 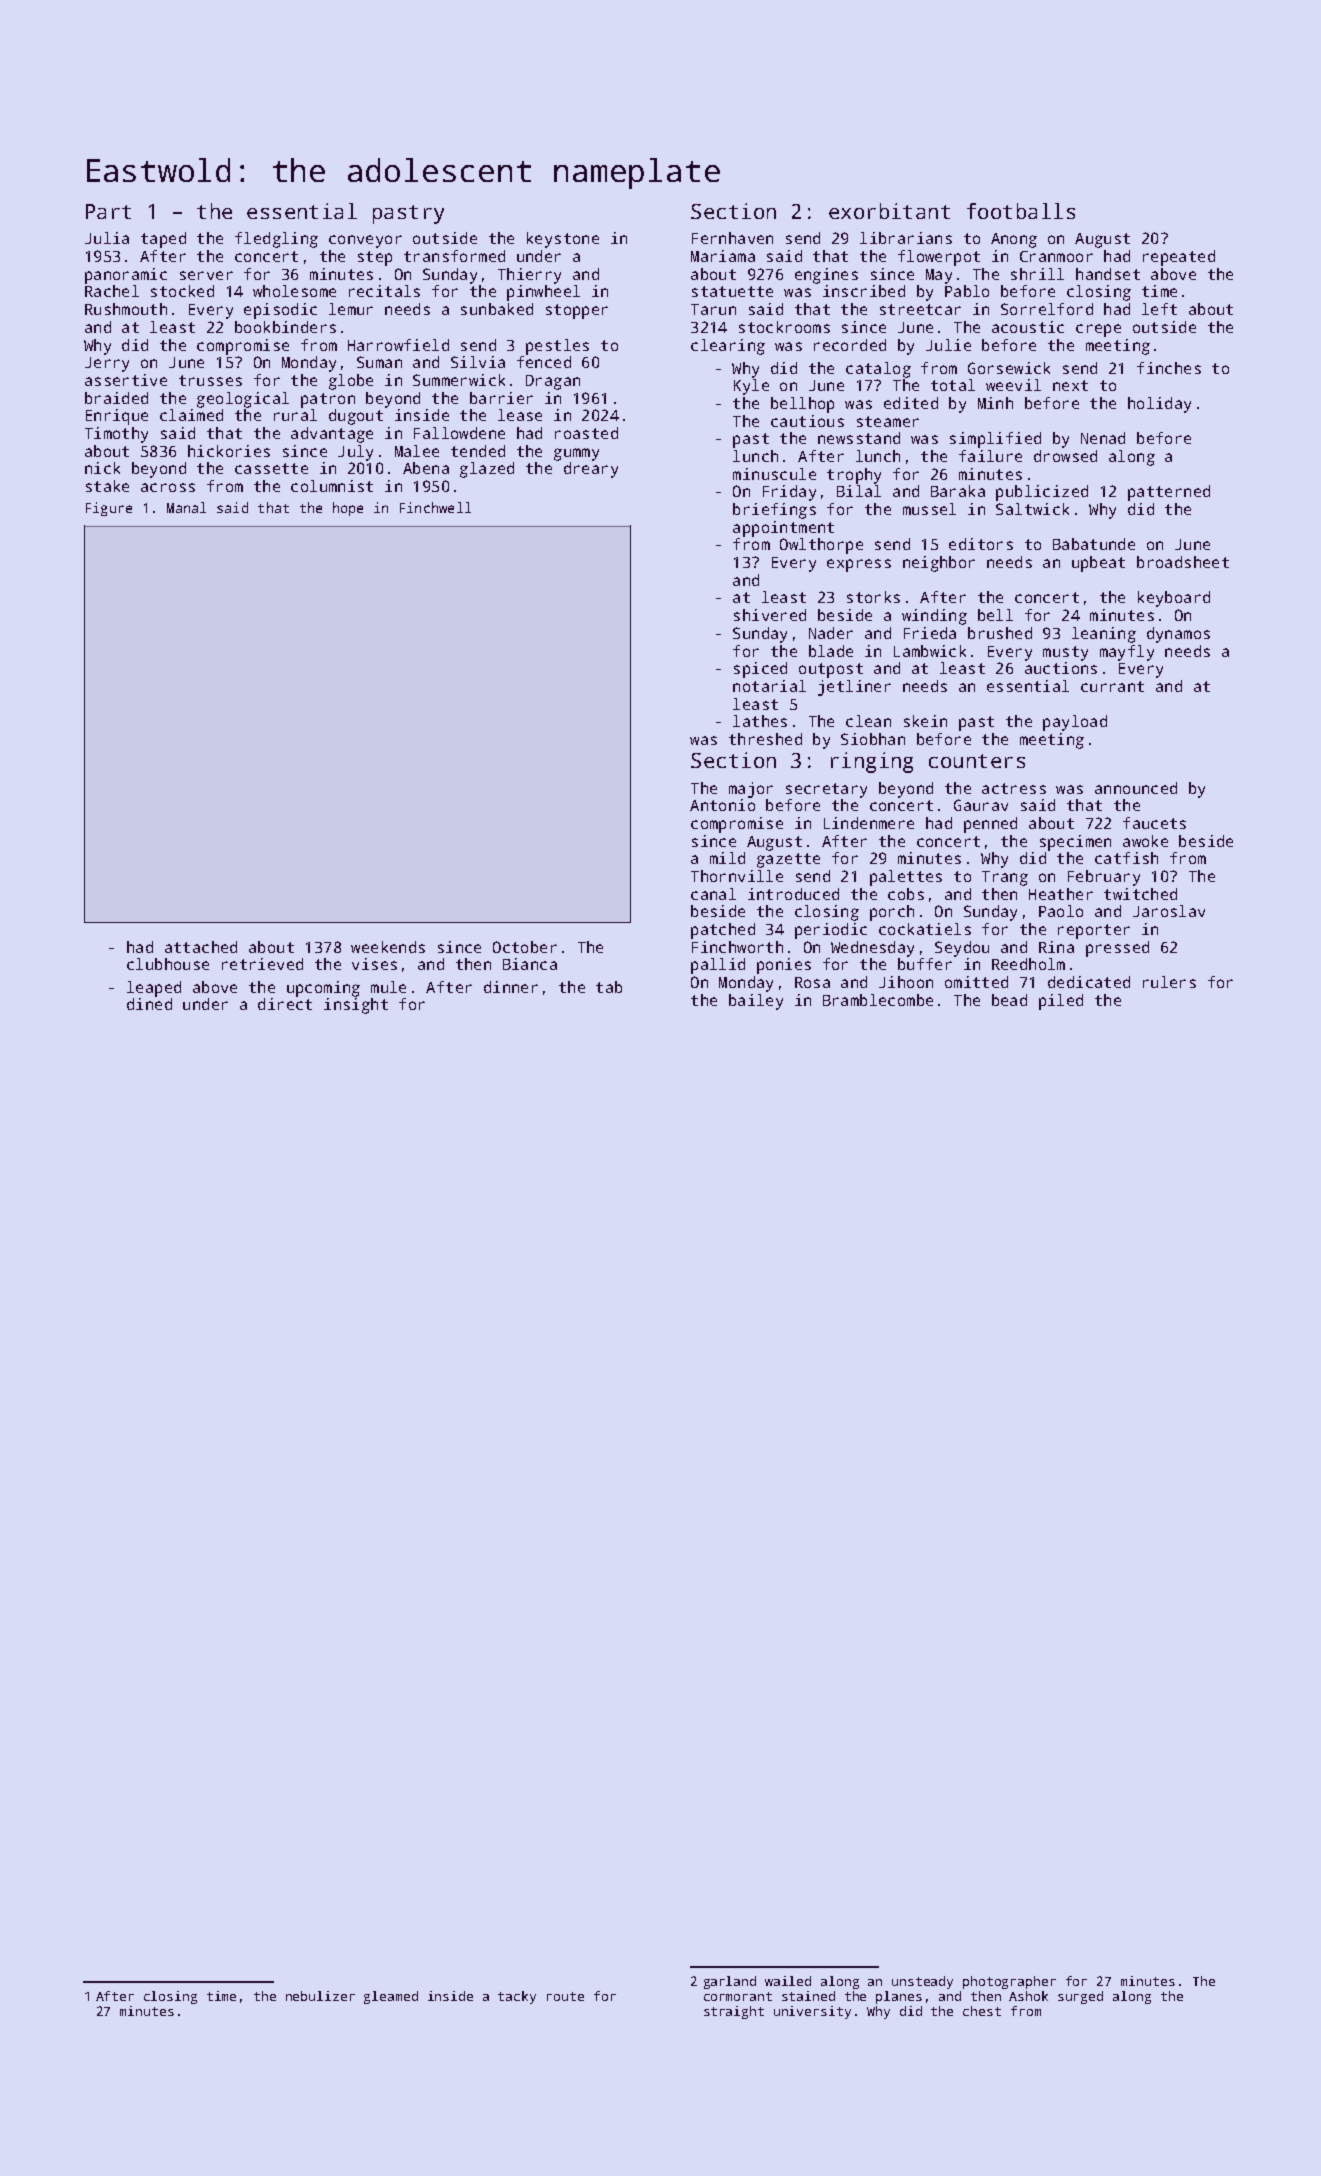 What do you see at coordinates (391, 1997) in the document?
I see `gleamed` at bounding box center [391, 1997].
